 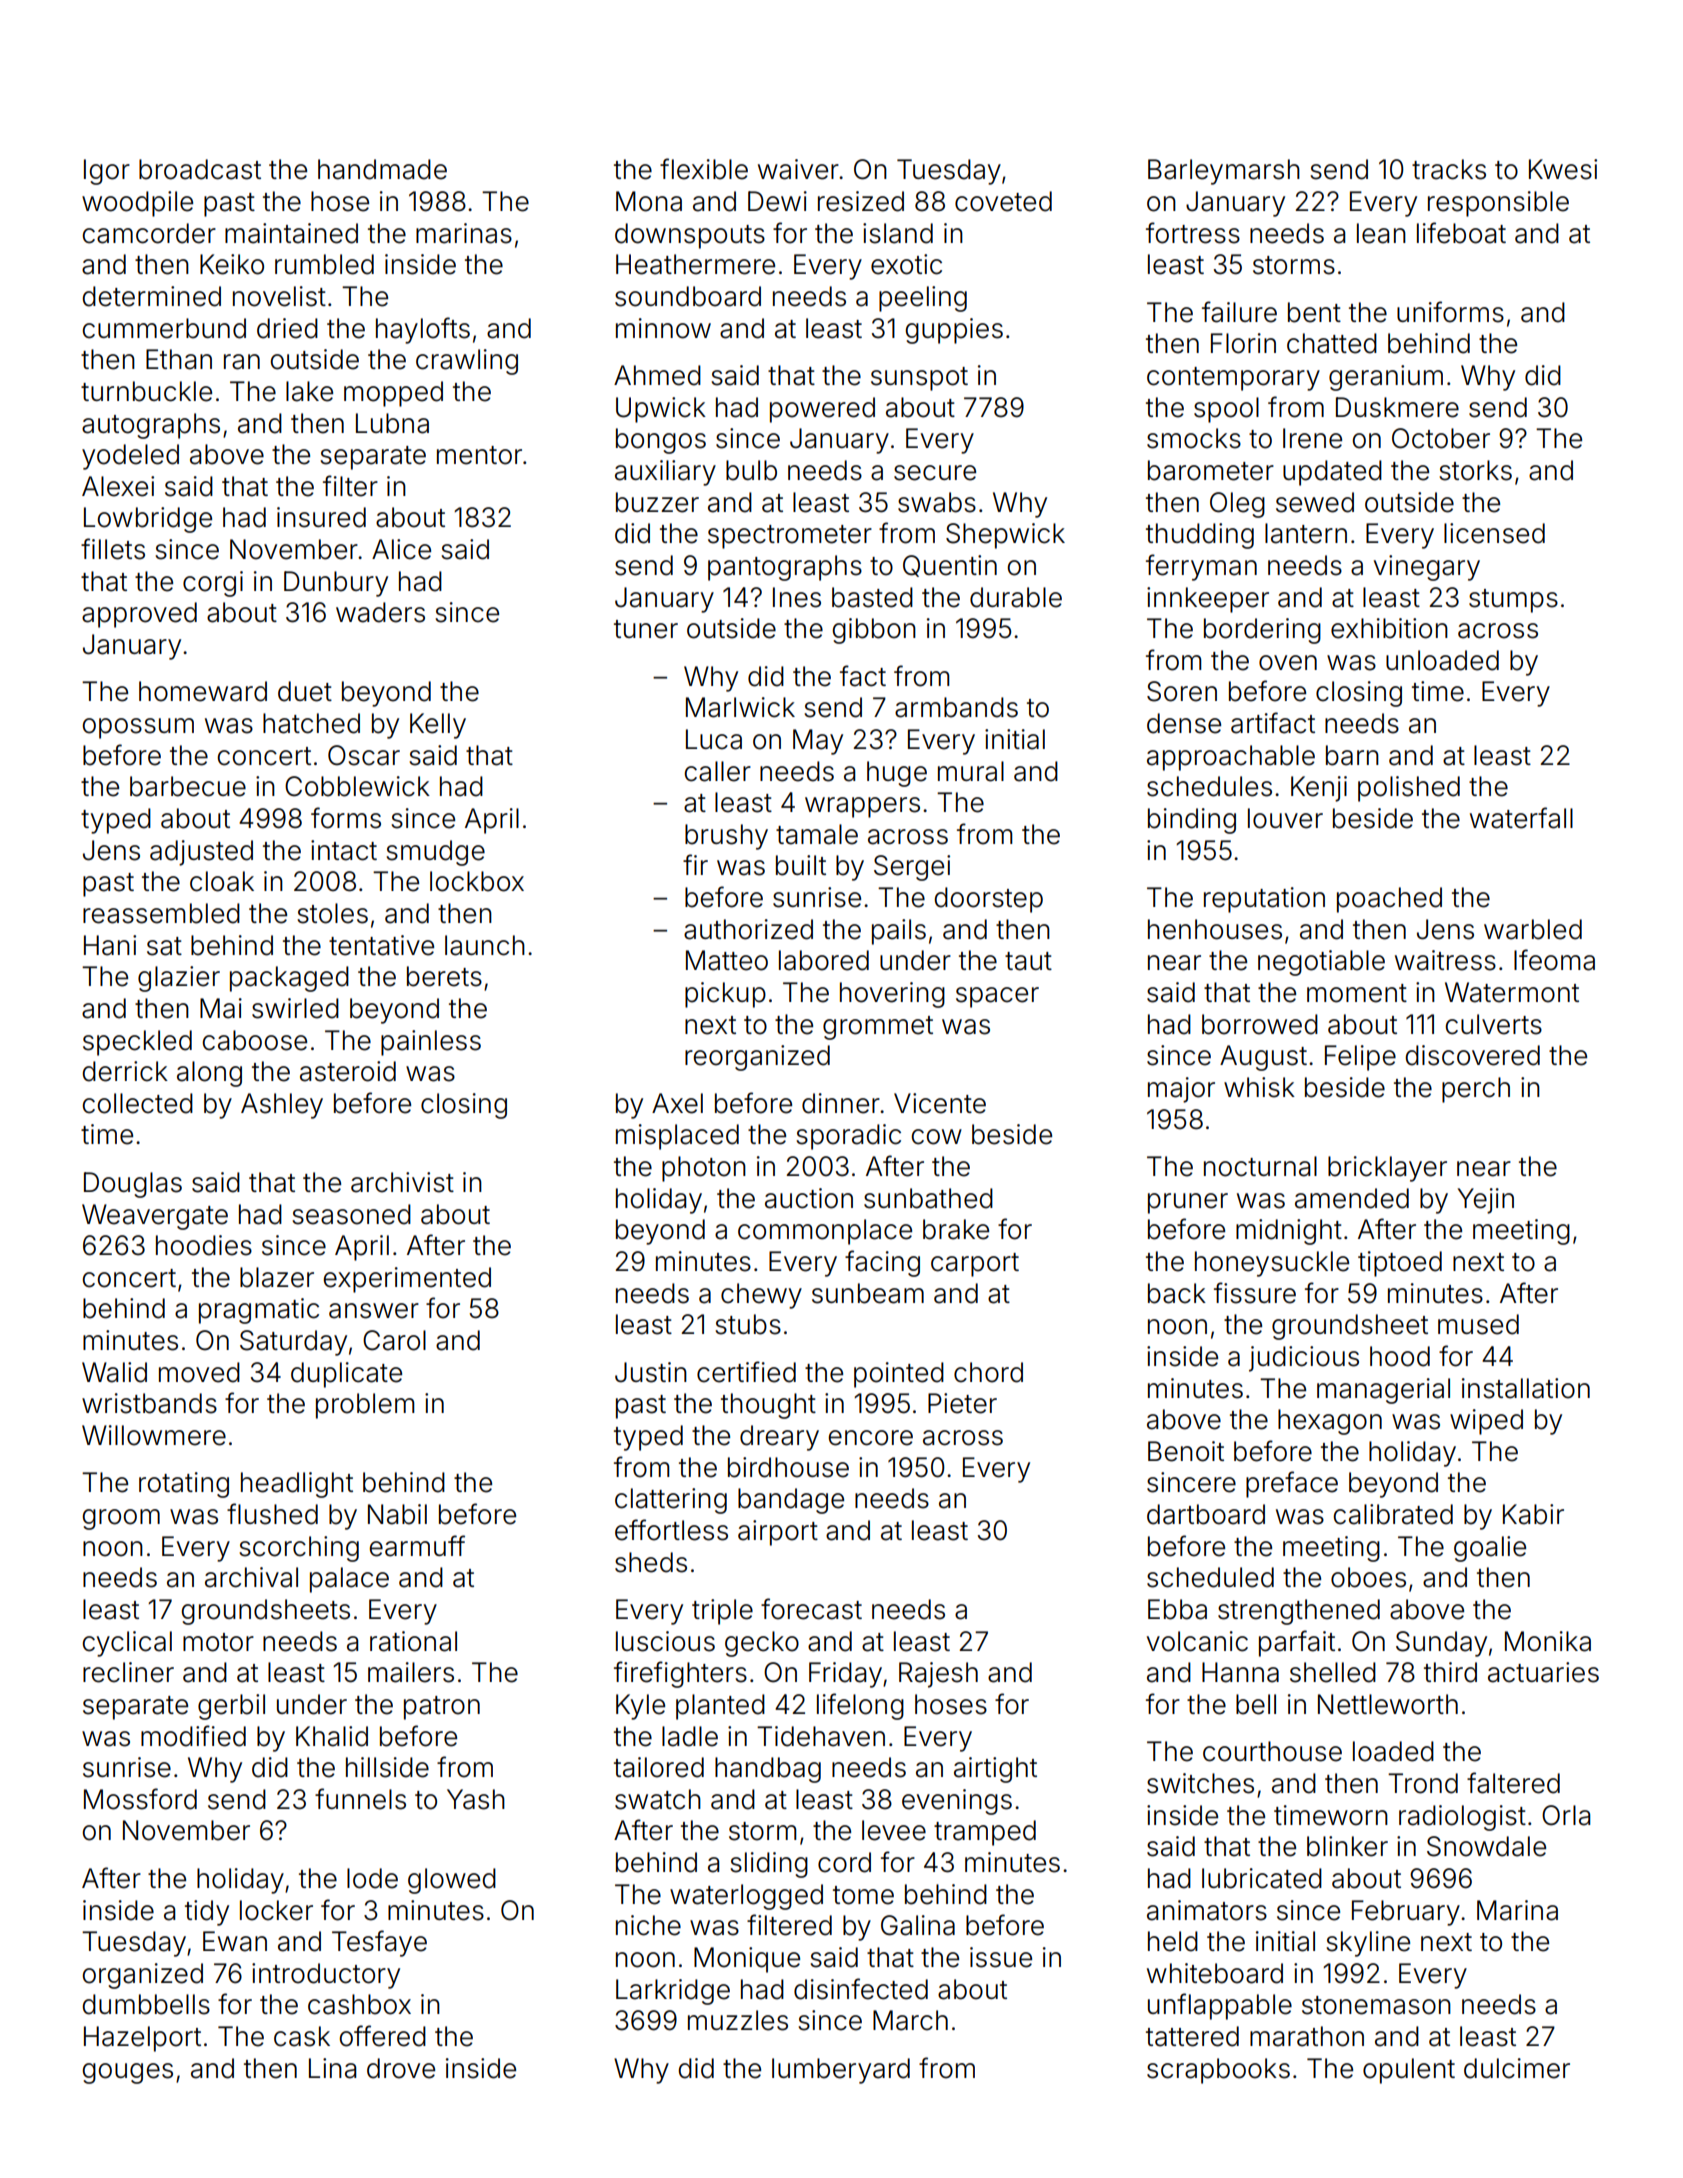 What do you see at coordinates (1409, 2071) in the page?
I see `opulent` at bounding box center [1409, 2071].
